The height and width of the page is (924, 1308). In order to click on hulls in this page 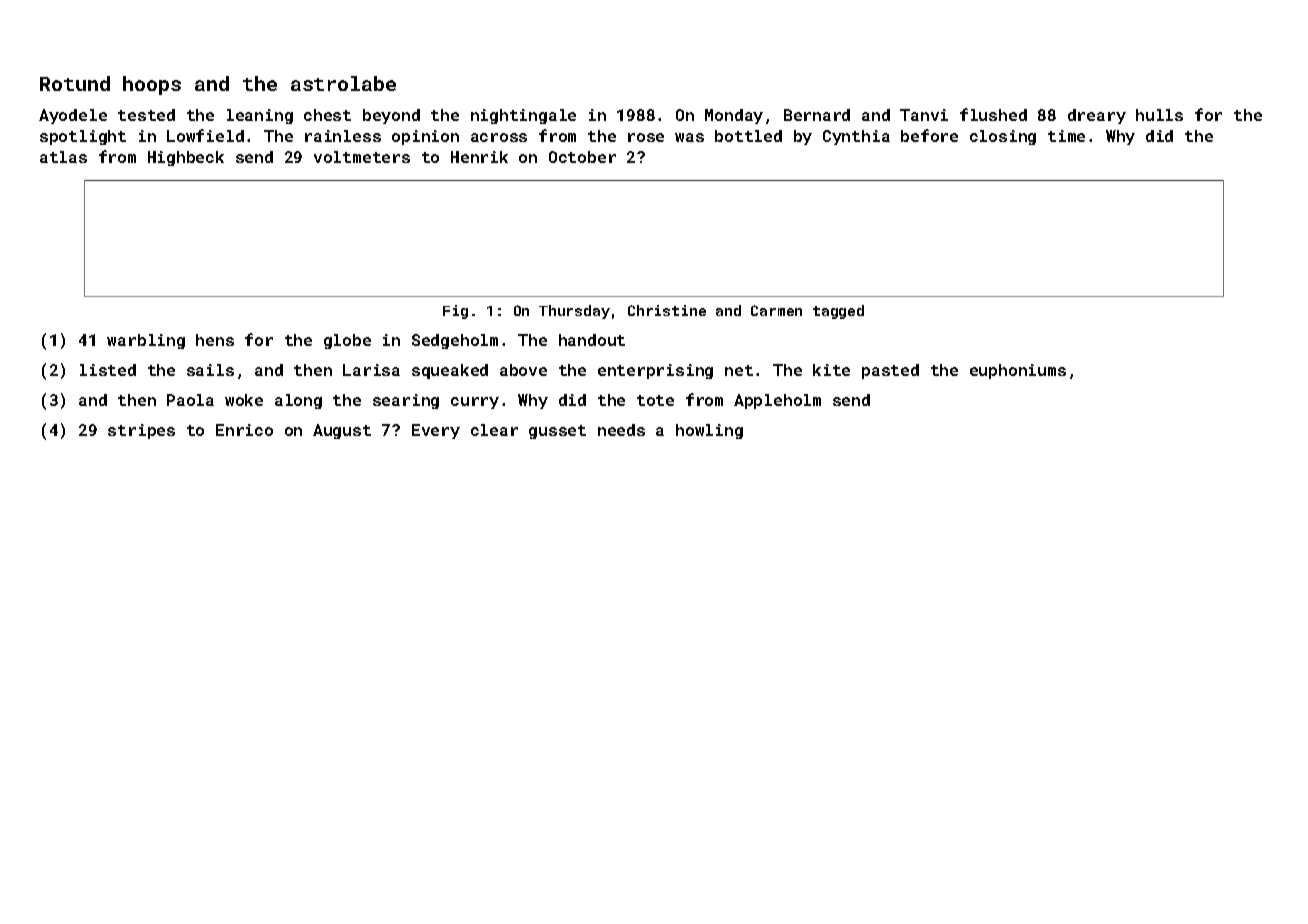, I will do `click(1159, 115)`.
